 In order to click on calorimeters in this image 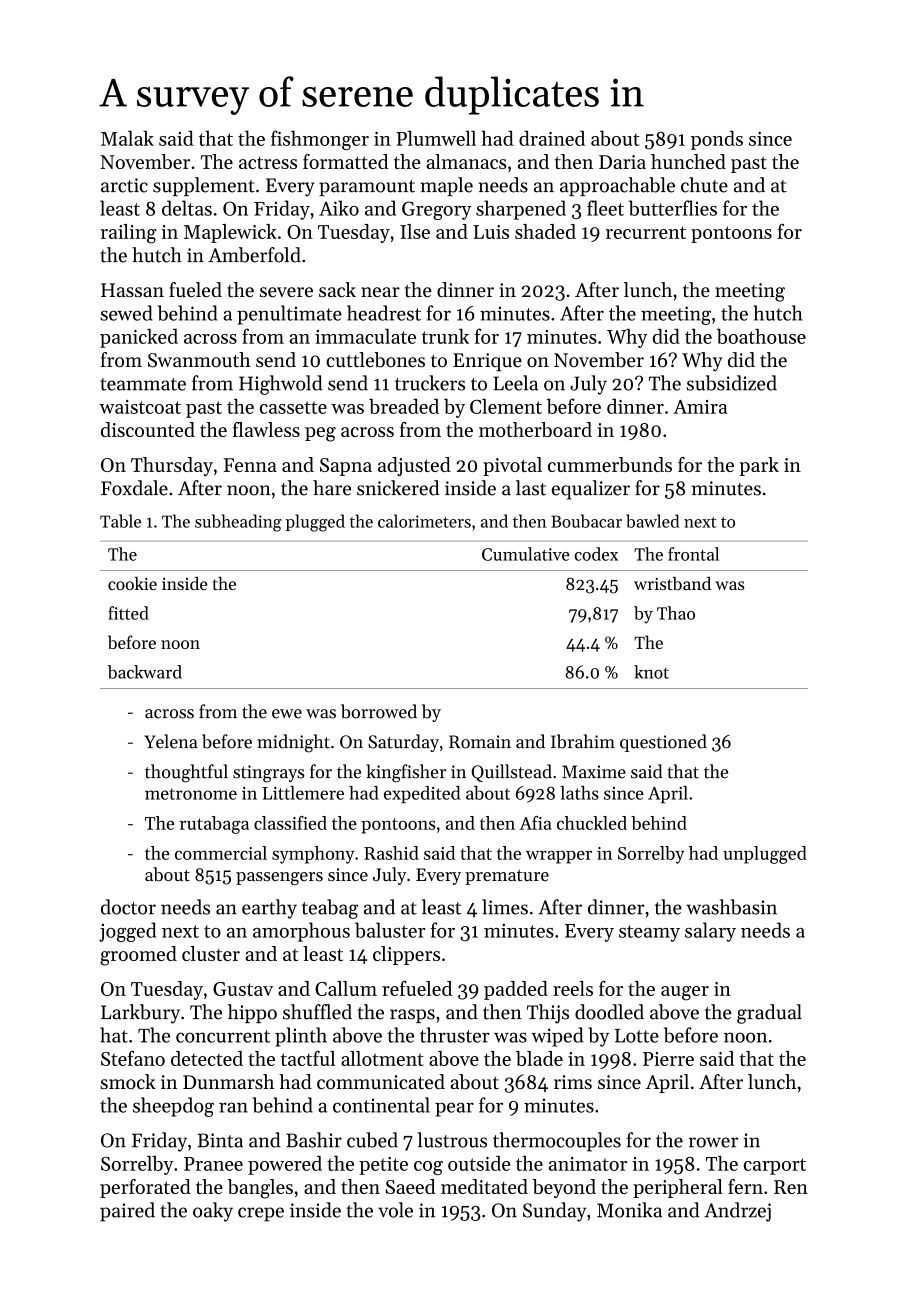, I will do `click(424, 521)`.
